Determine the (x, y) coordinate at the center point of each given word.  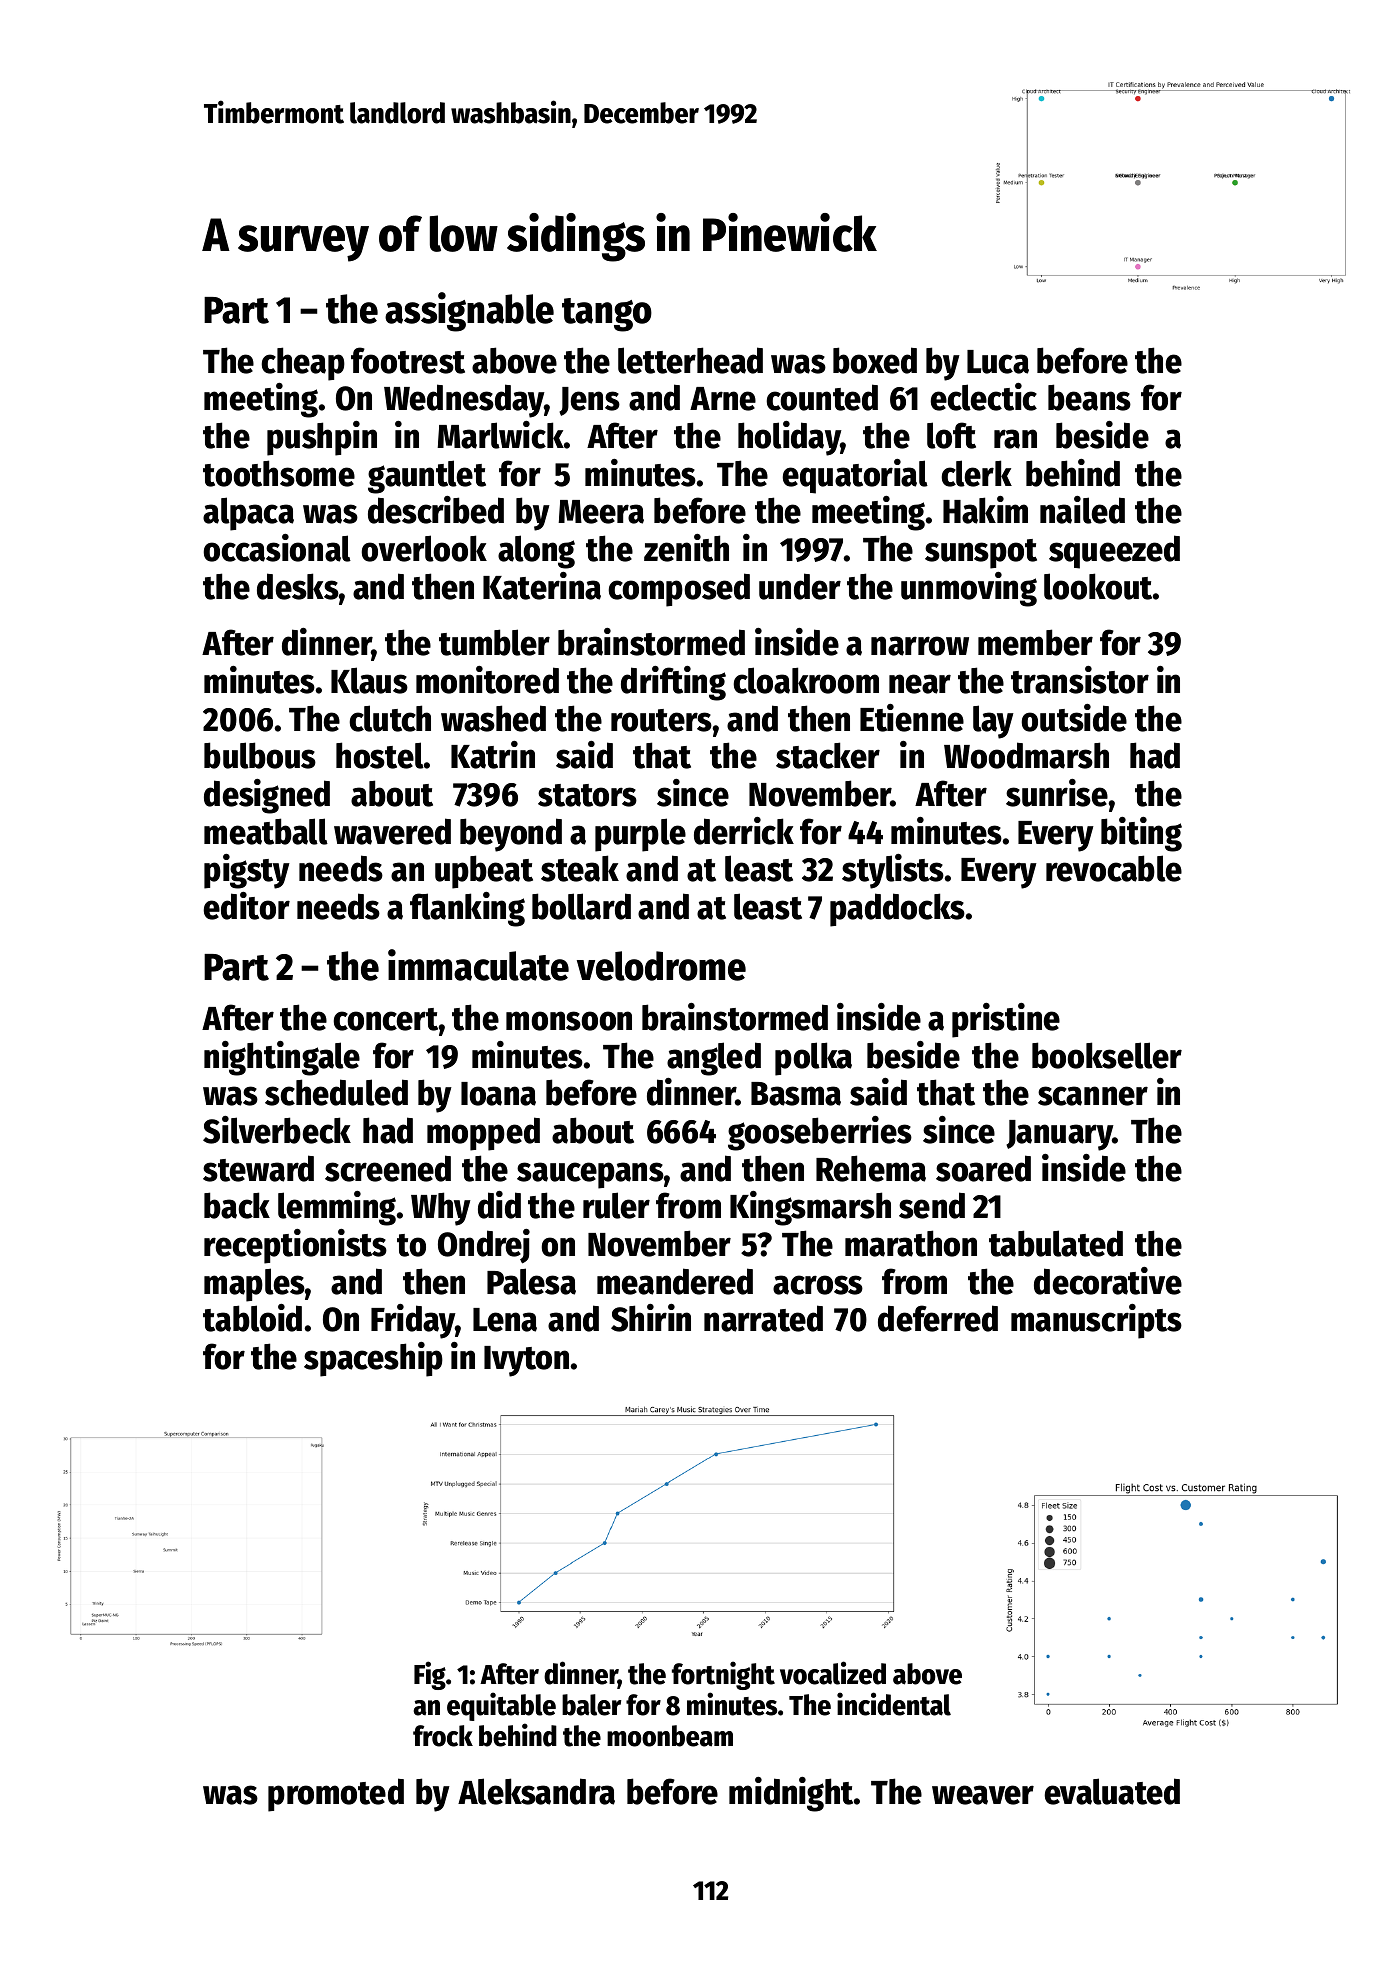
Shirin (651, 1318)
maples (254, 1285)
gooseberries (820, 1133)
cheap (303, 364)
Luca (998, 362)
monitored (487, 680)
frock (443, 1736)
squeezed (1114, 552)
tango (607, 315)
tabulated (1056, 1243)
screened (388, 1168)
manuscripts (1096, 1321)
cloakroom (806, 680)
